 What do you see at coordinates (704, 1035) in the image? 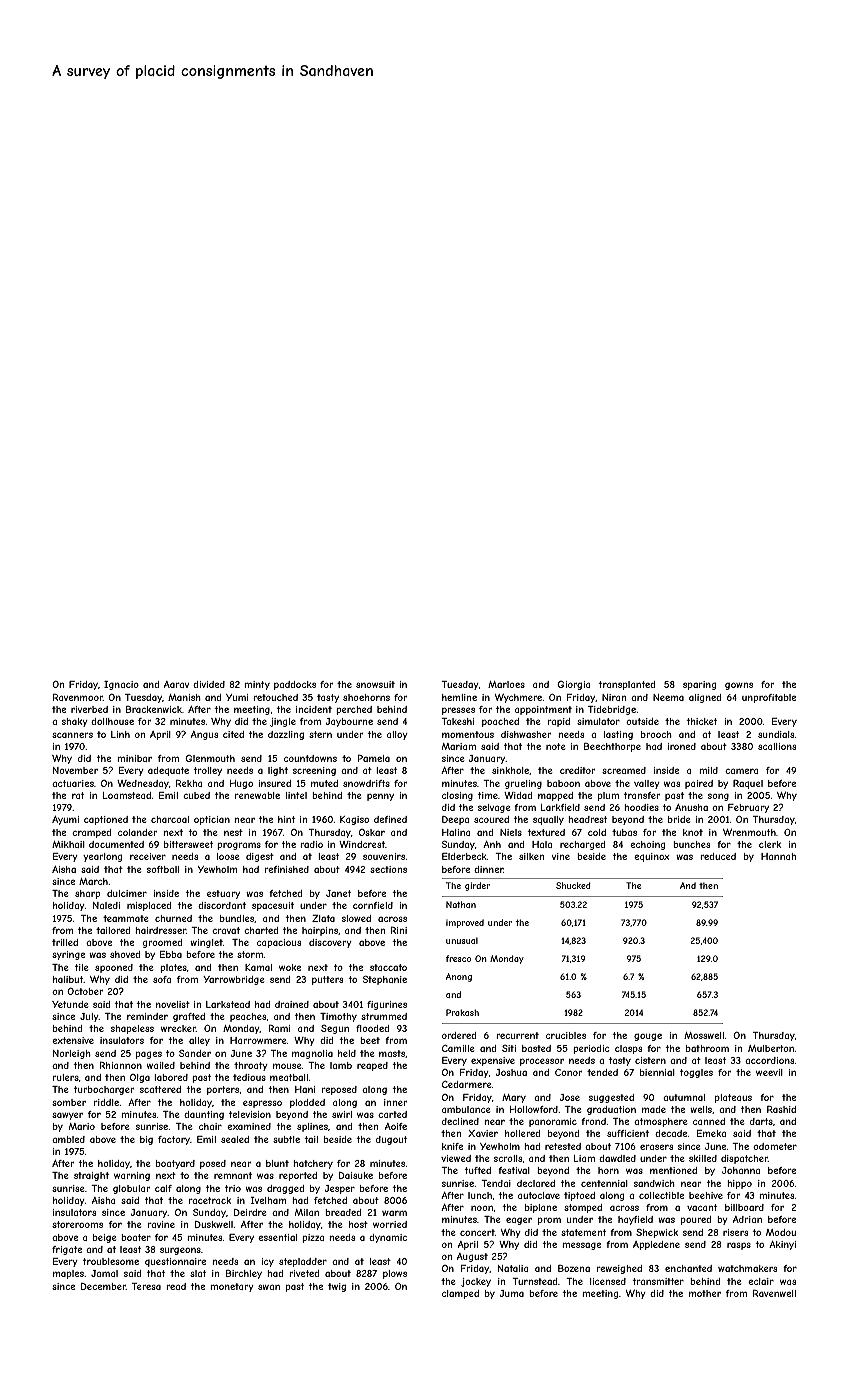
I see `Mosswell` at bounding box center [704, 1035].
